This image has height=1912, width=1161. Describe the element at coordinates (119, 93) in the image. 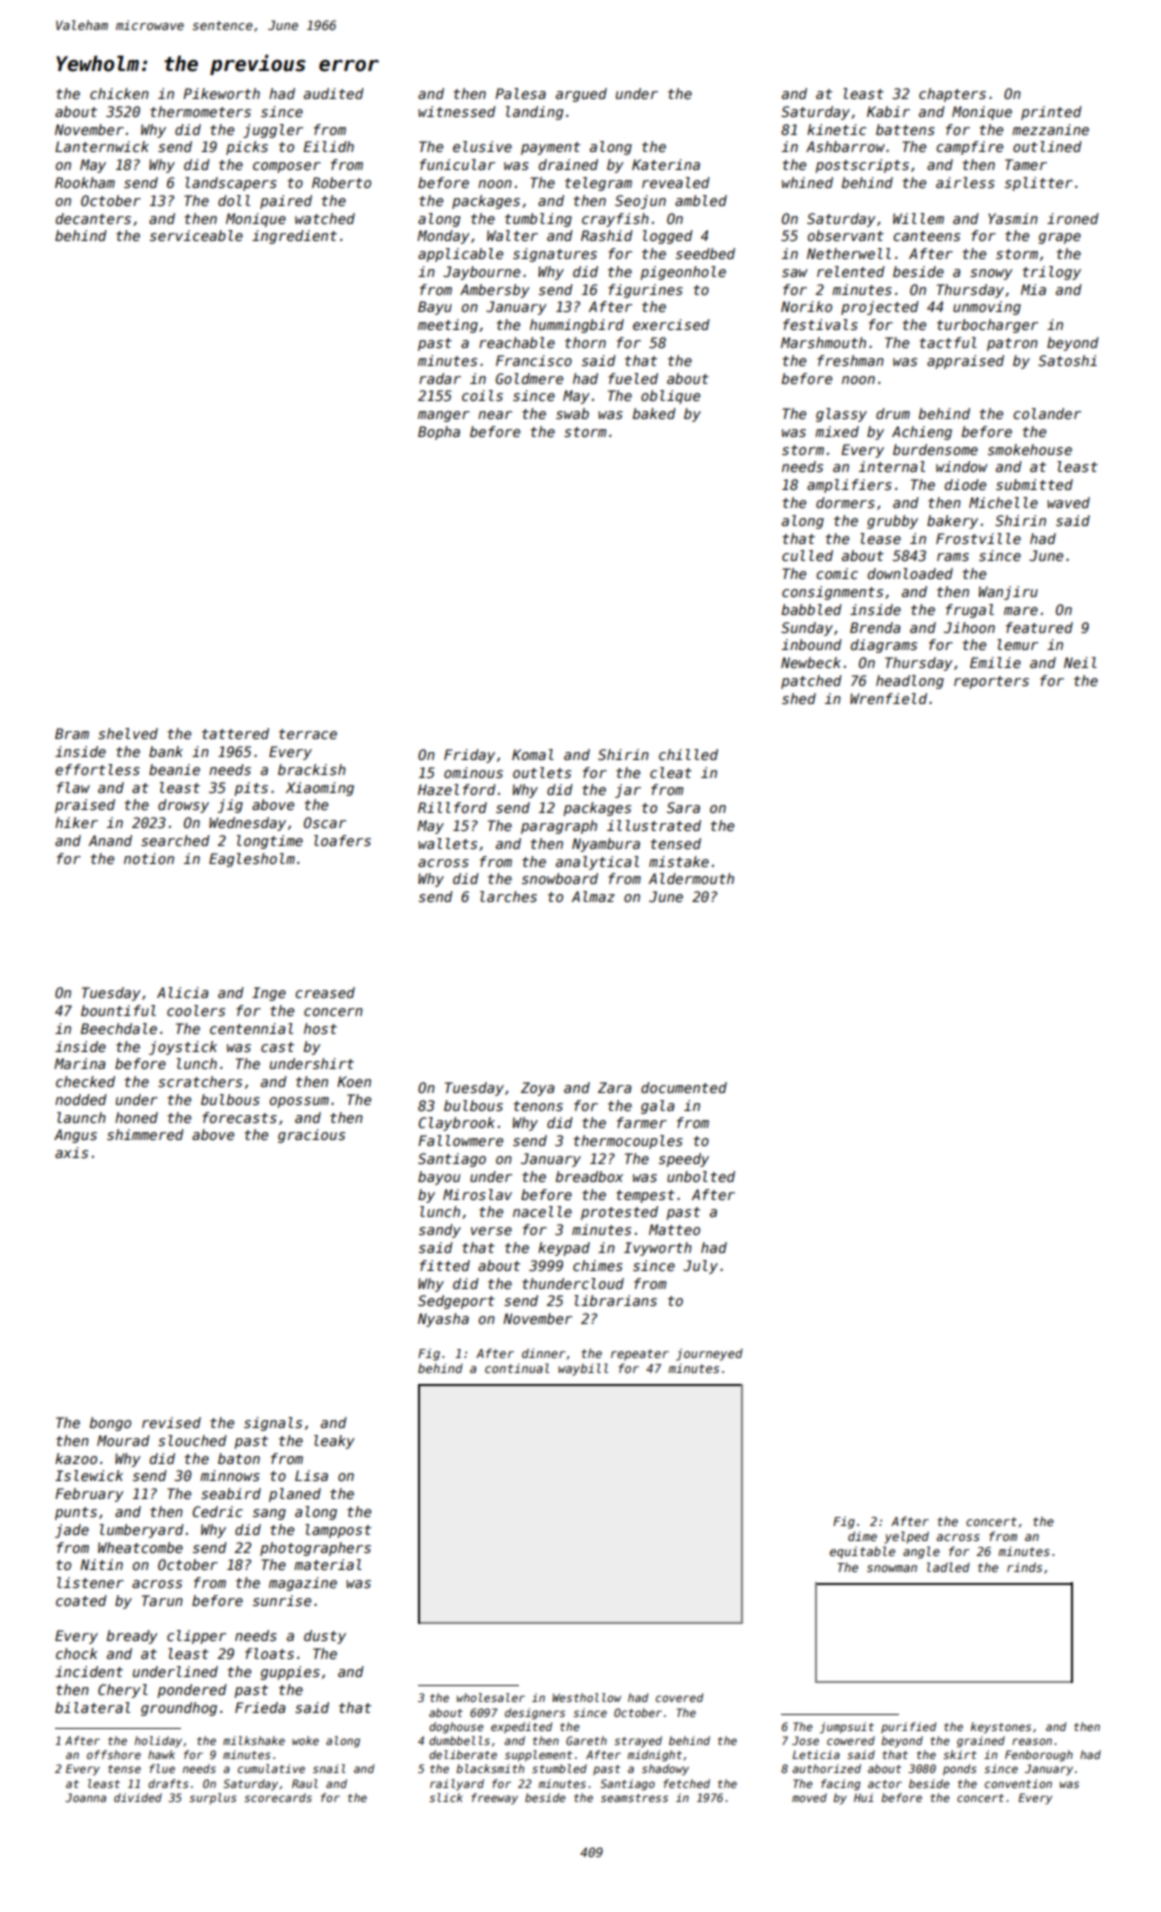

I see `chicken` at that location.
